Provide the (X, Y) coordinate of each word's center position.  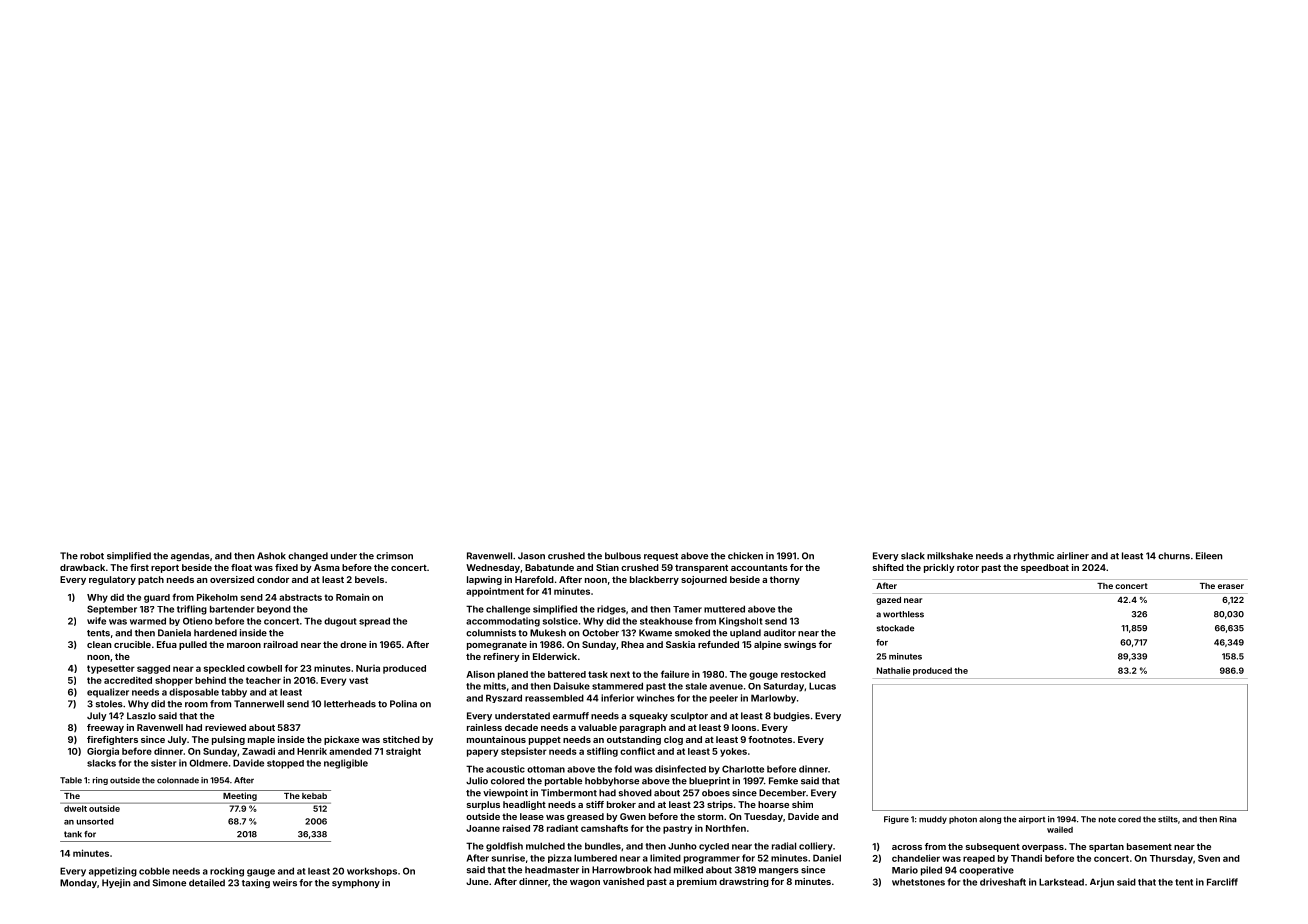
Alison (480, 674)
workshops (372, 871)
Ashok (271, 556)
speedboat (1045, 568)
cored (1129, 819)
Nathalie (893, 670)
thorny (785, 580)
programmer (712, 860)
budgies (792, 717)
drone (353, 644)
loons (744, 727)
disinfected (680, 769)
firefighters (112, 740)
